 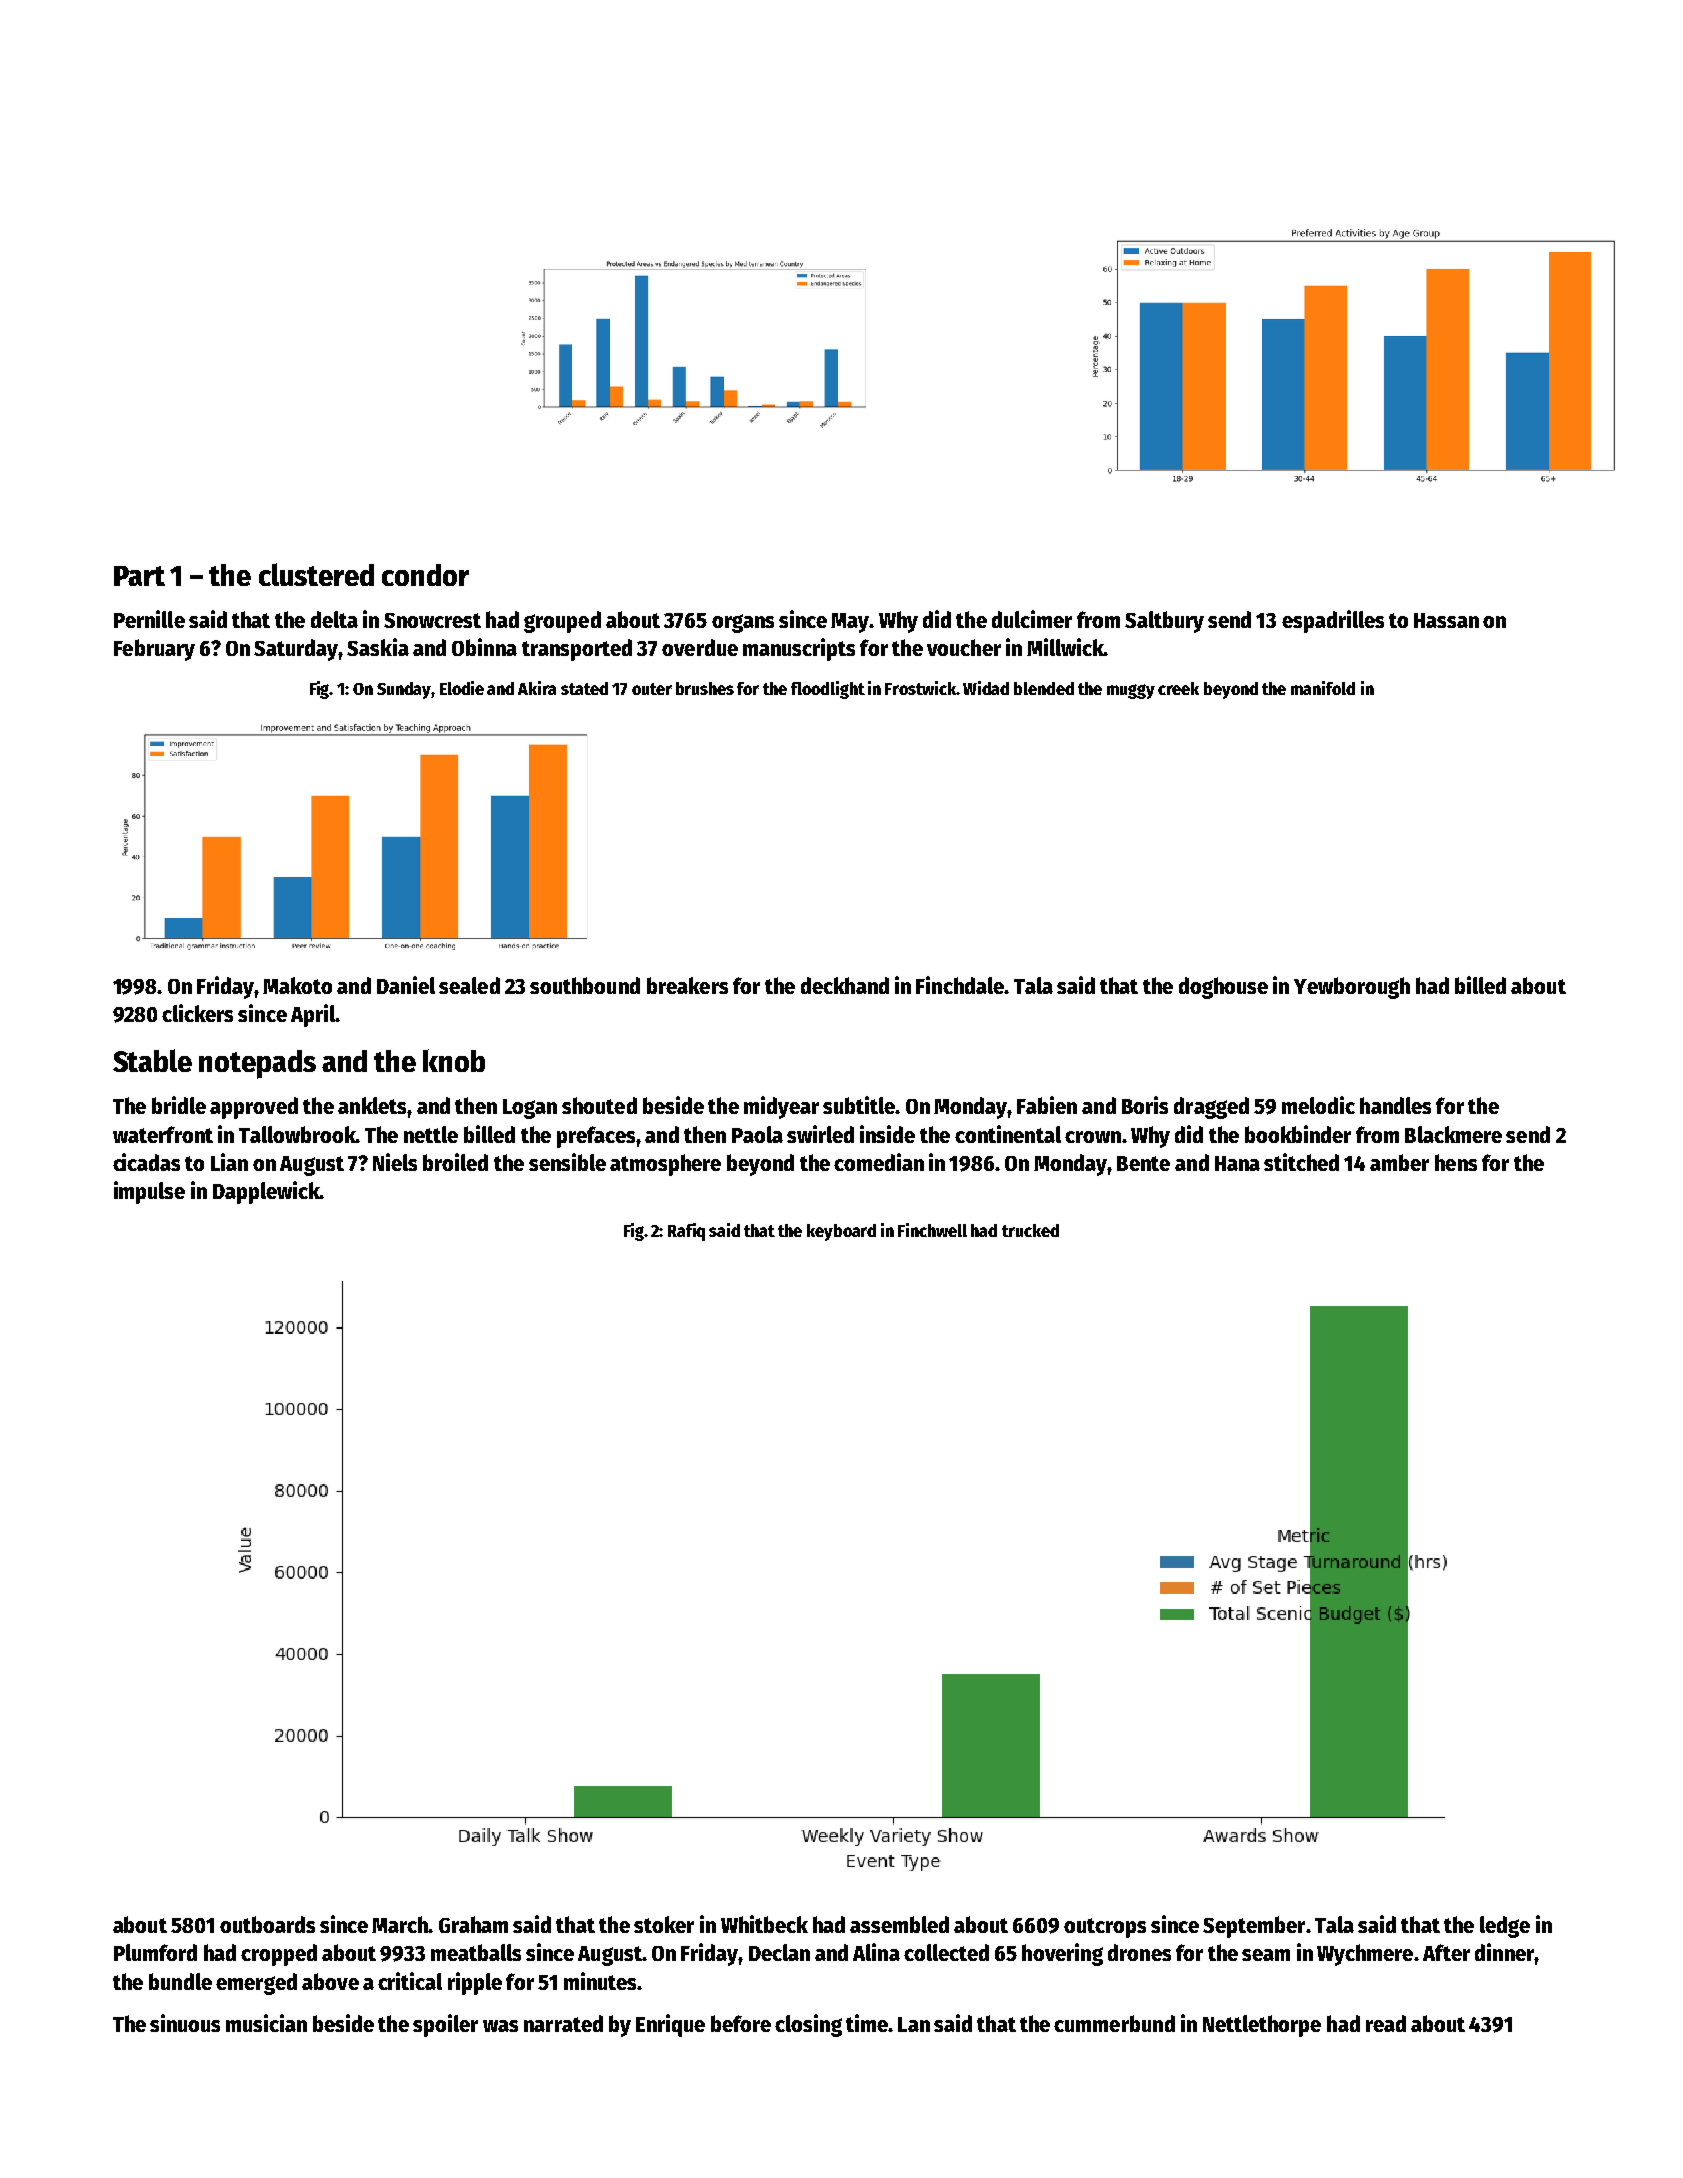 What do you see at coordinates (841, 1232) in the page?
I see `keyboard` at bounding box center [841, 1232].
